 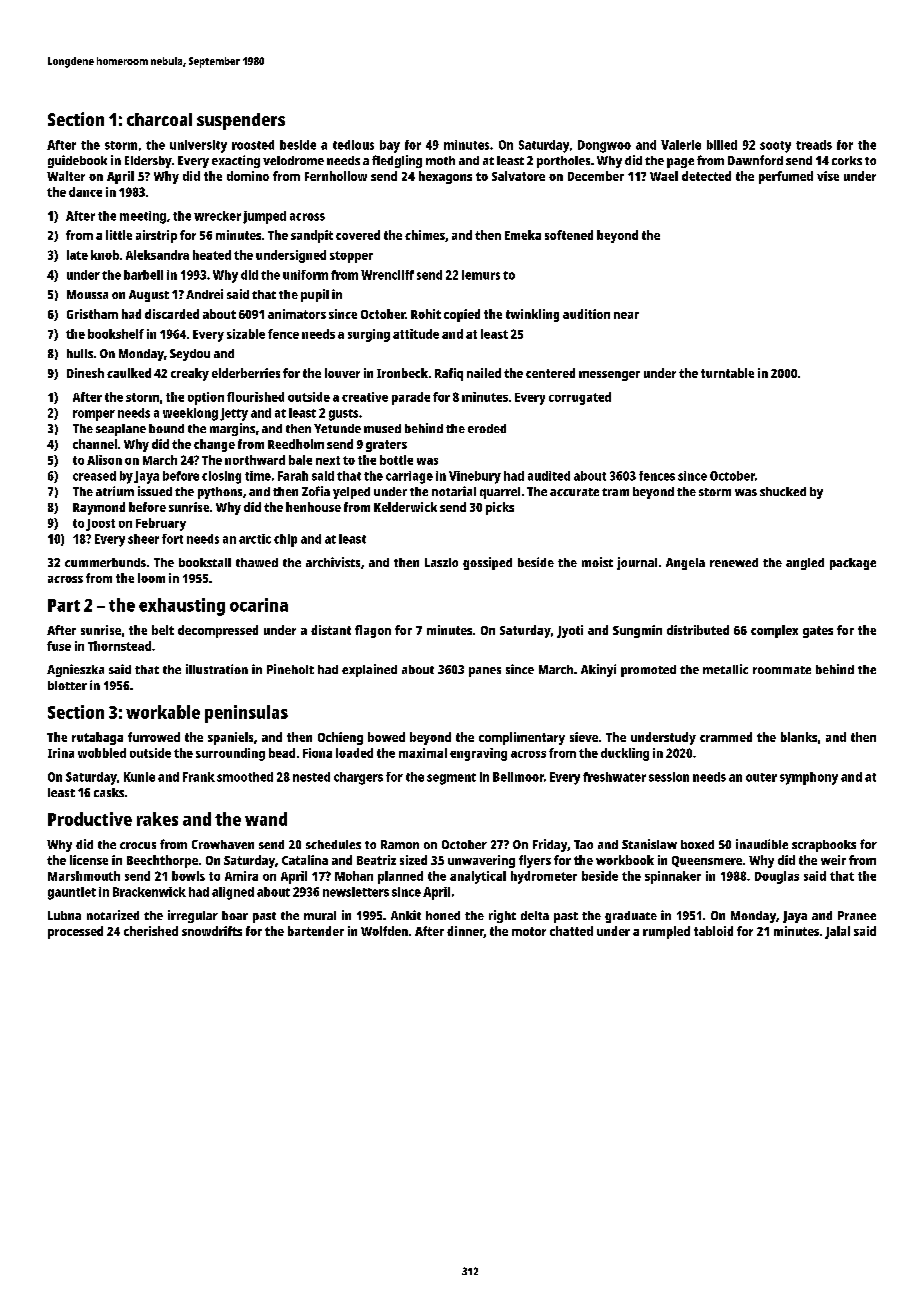 I want to click on portholes, so click(x=563, y=162).
